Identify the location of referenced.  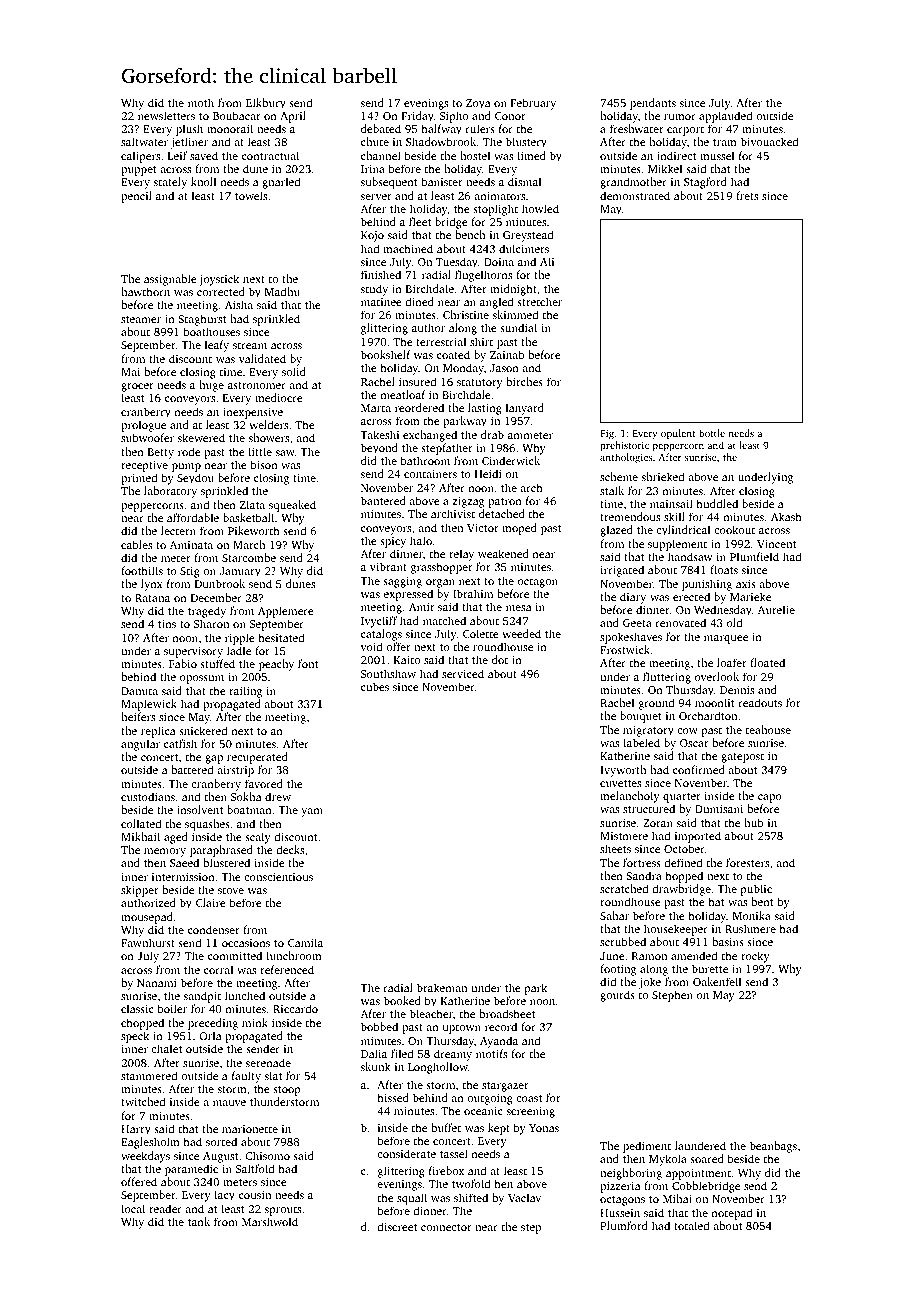
(287, 969).
